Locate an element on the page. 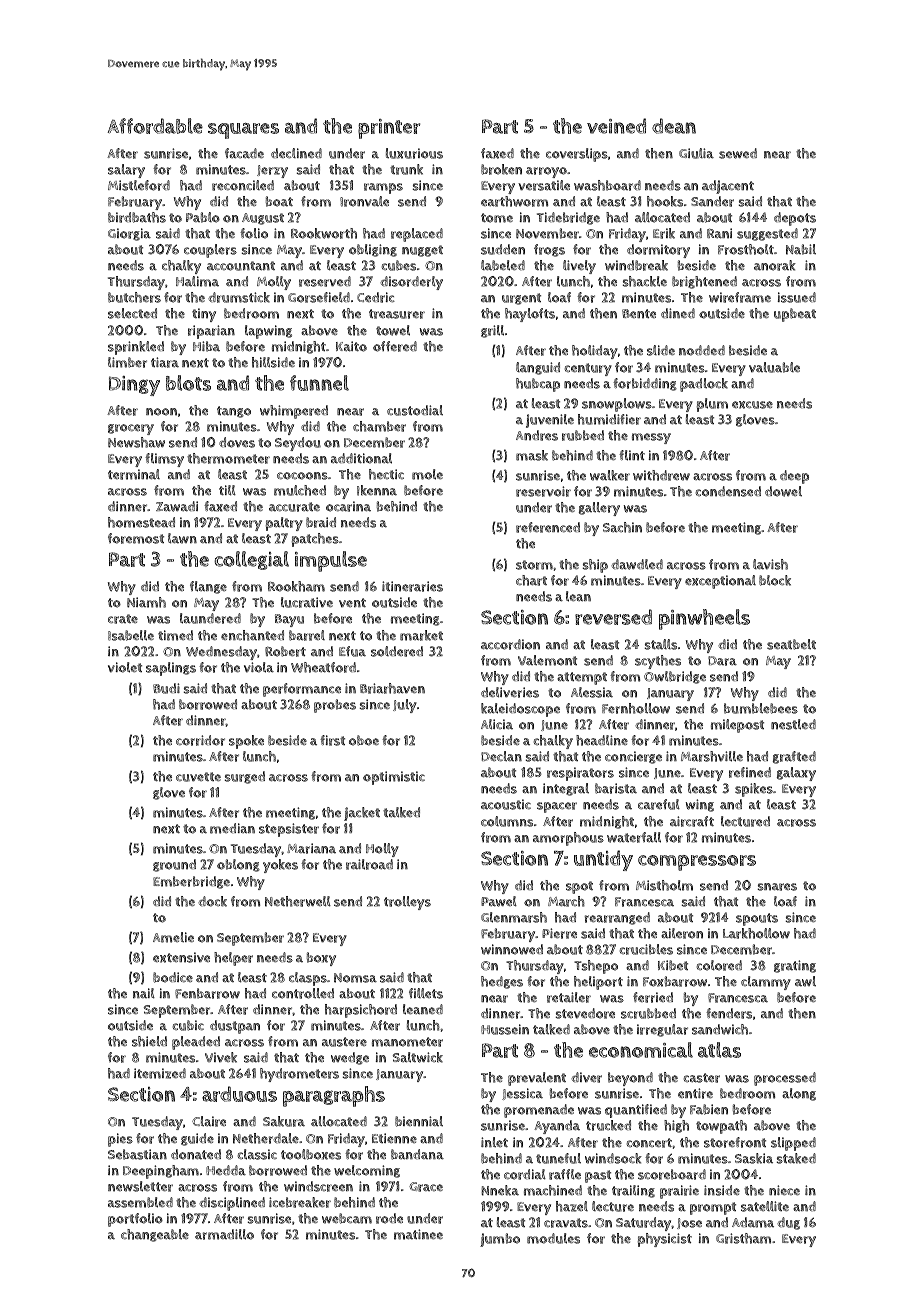  trolleys is located at coordinates (407, 903).
